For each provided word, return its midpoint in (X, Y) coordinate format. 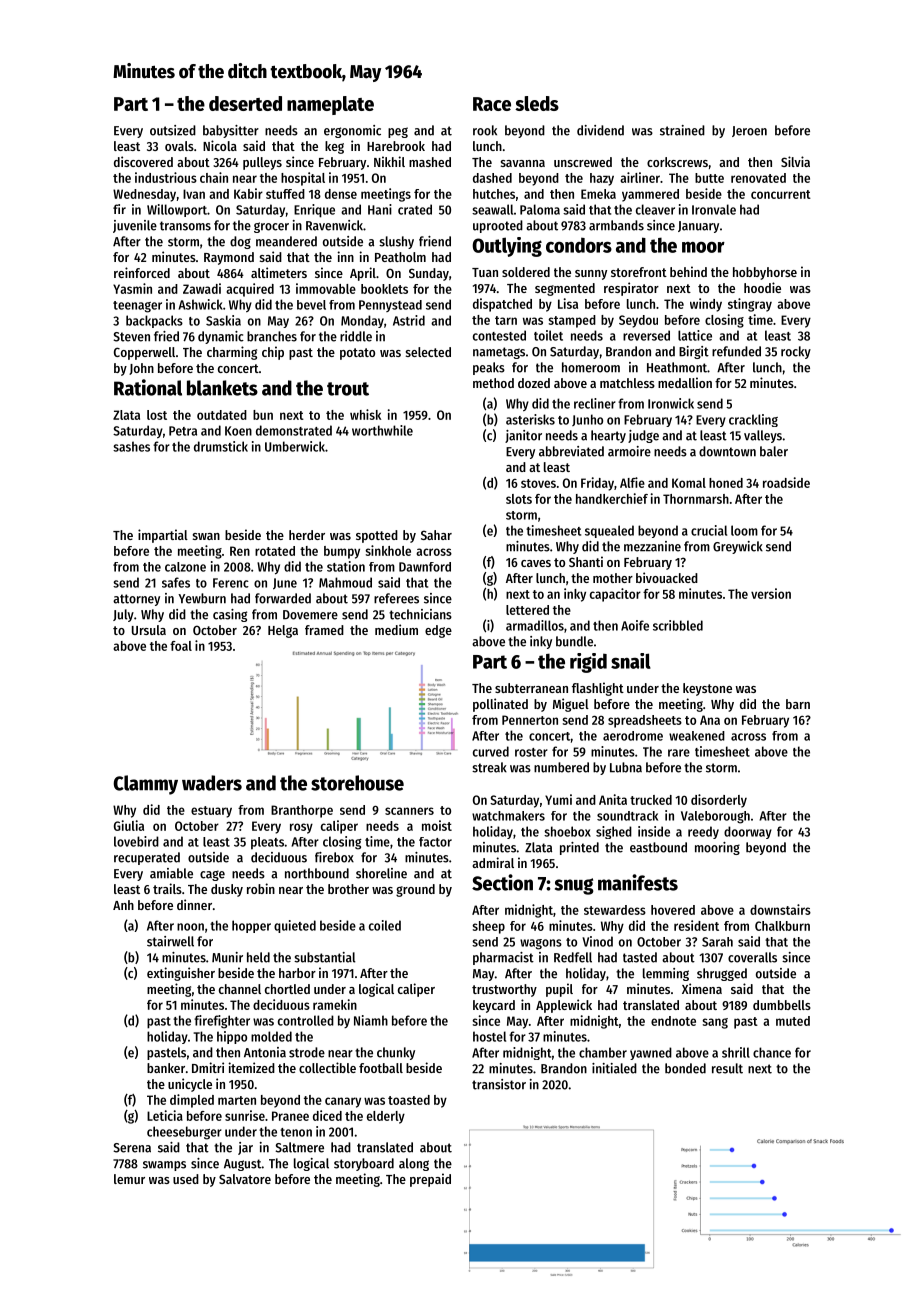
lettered (527, 610)
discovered (143, 161)
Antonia (265, 1052)
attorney (136, 600)
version (771, 593)
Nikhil (389, 161)
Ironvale (714, 209)
